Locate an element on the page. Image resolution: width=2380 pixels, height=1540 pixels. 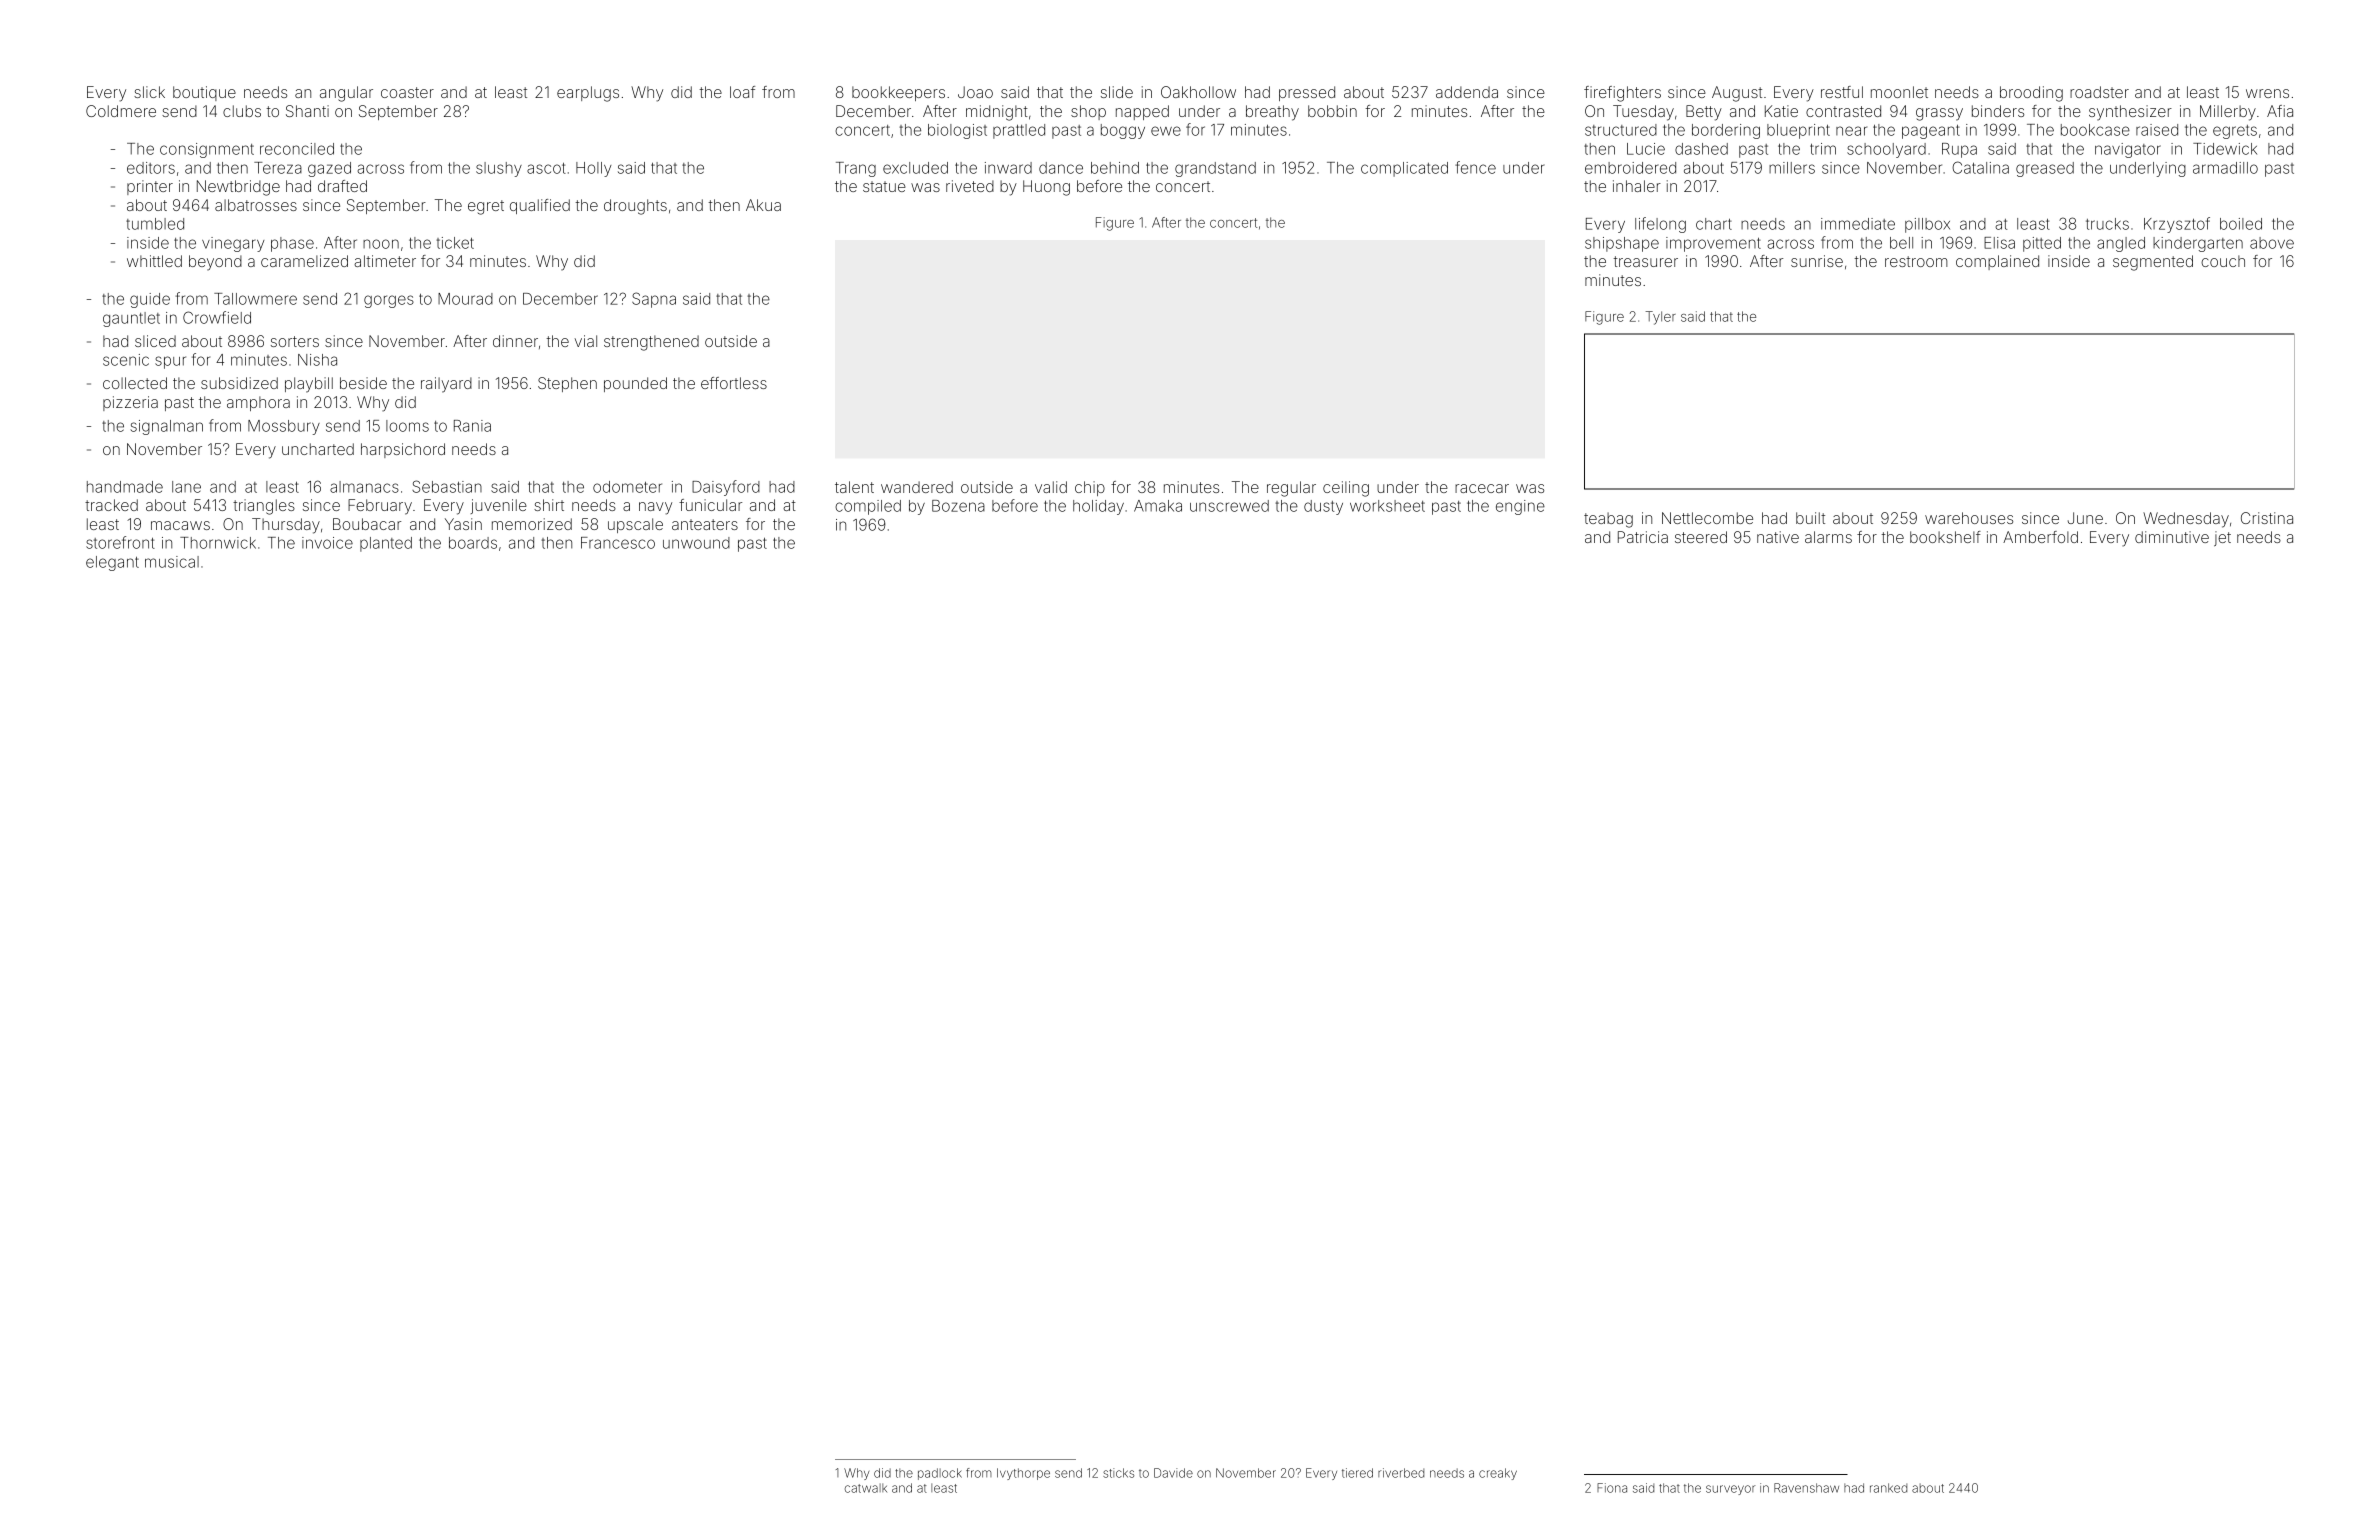
Holly is located at coordinates (593, 169).
